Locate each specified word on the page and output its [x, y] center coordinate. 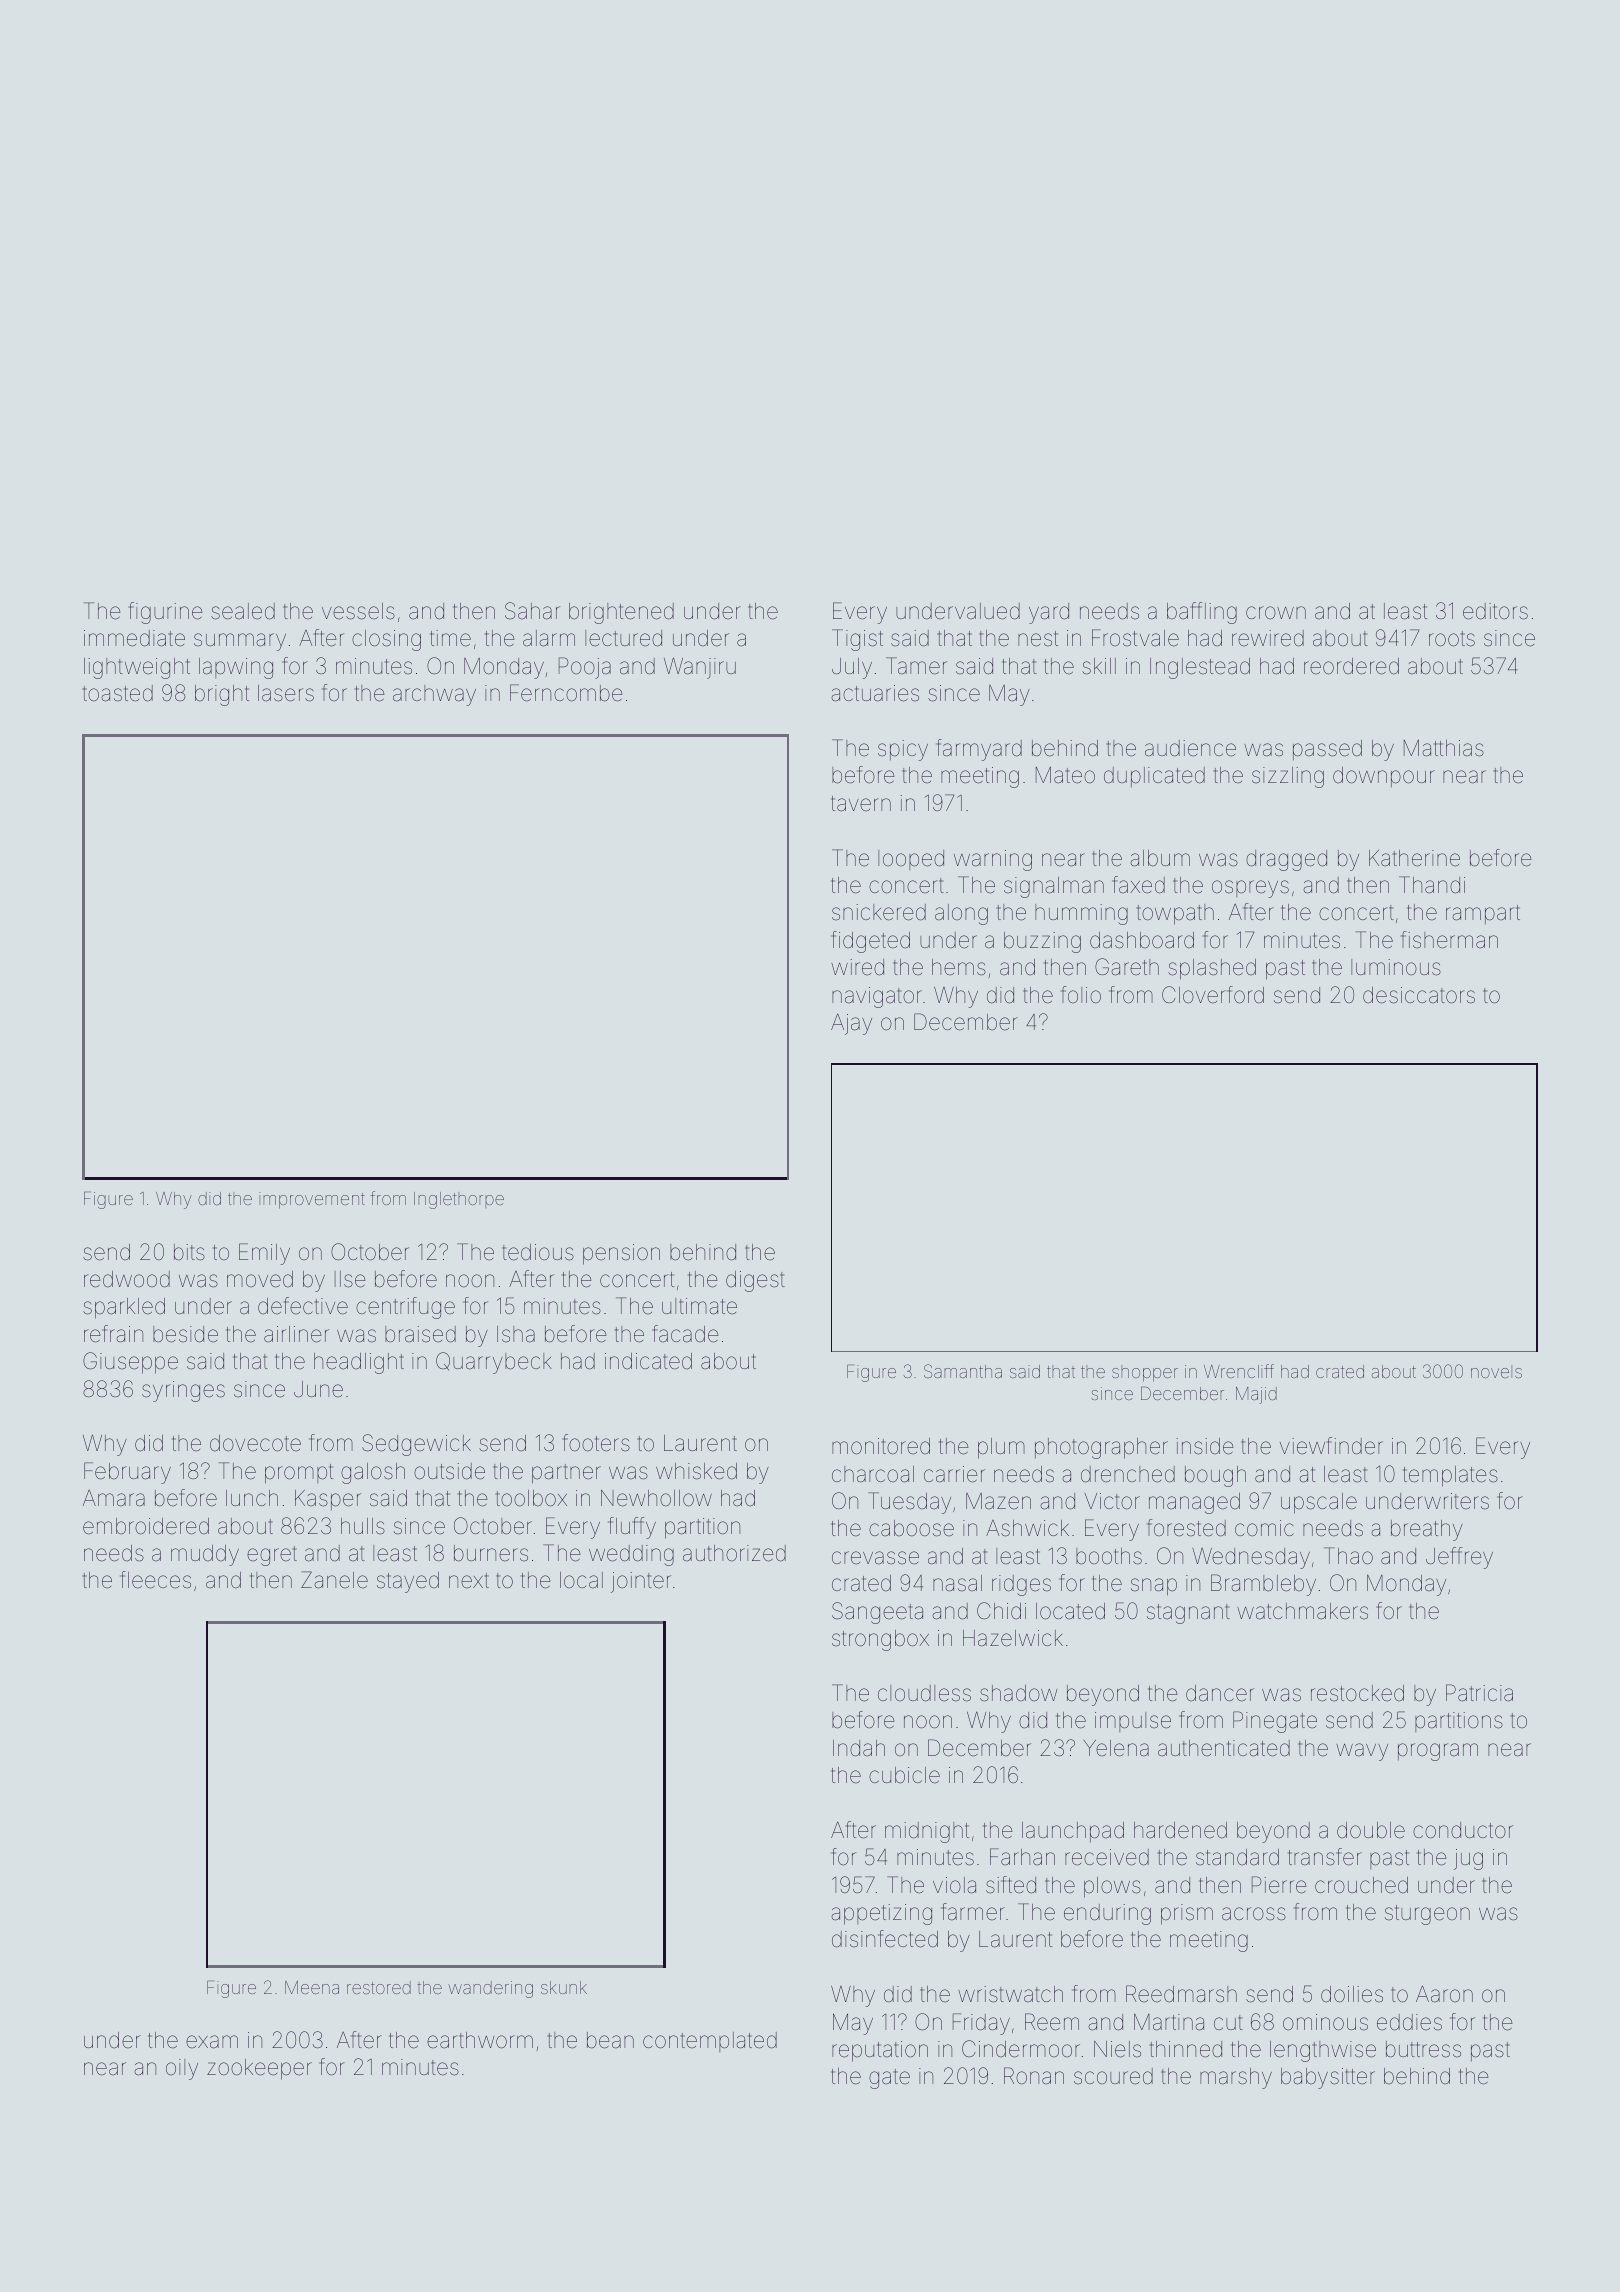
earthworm [480, 2040]
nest [1038, 639]
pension [621, 1254]
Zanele [334, 1580]
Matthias [1444, 748]
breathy [1427, 1530]
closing [386, 640]
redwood [127, 1279]
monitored [881, 1446]
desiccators [1419, 995]
